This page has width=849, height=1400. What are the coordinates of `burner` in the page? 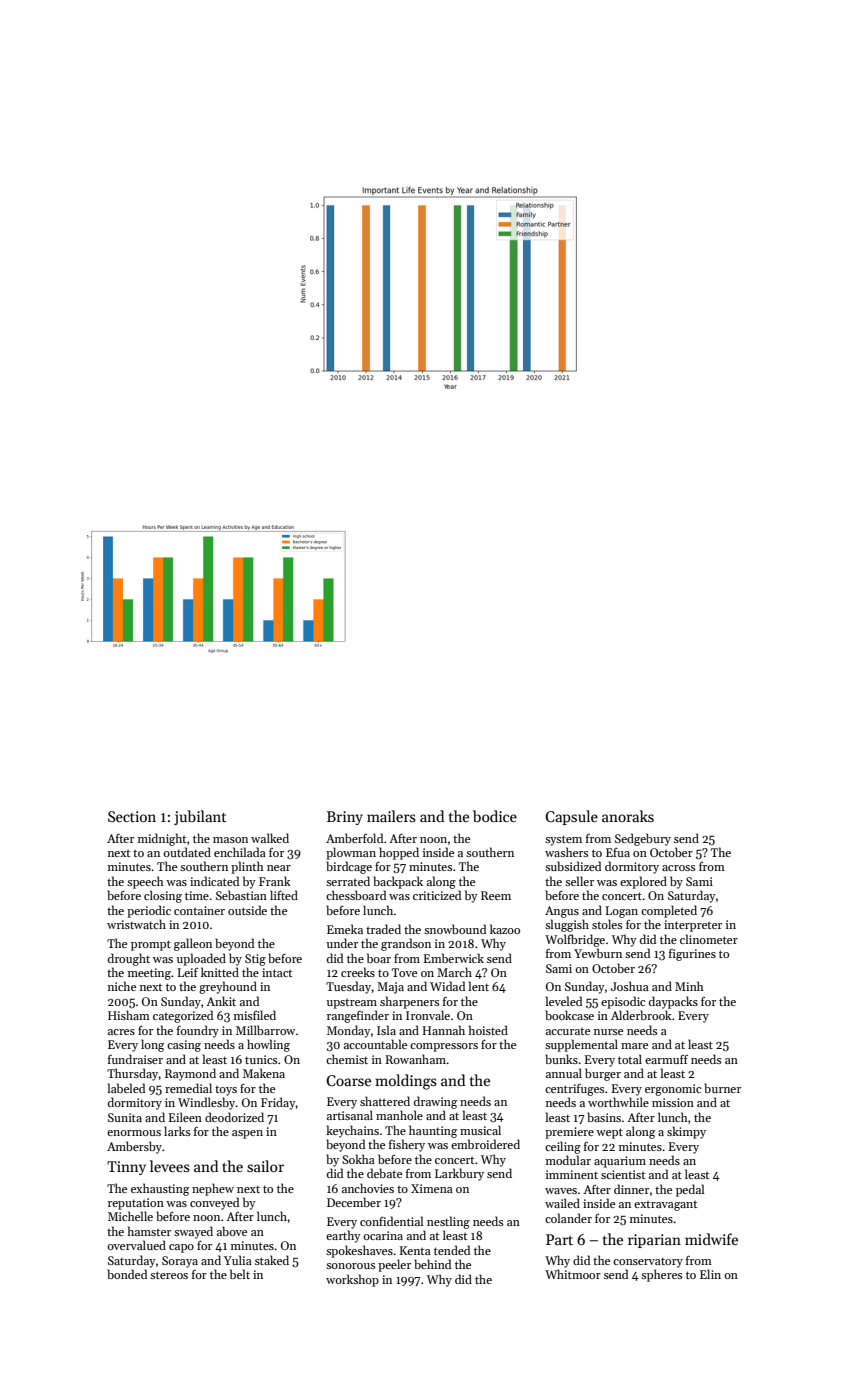 It's located at (722, 1088).
